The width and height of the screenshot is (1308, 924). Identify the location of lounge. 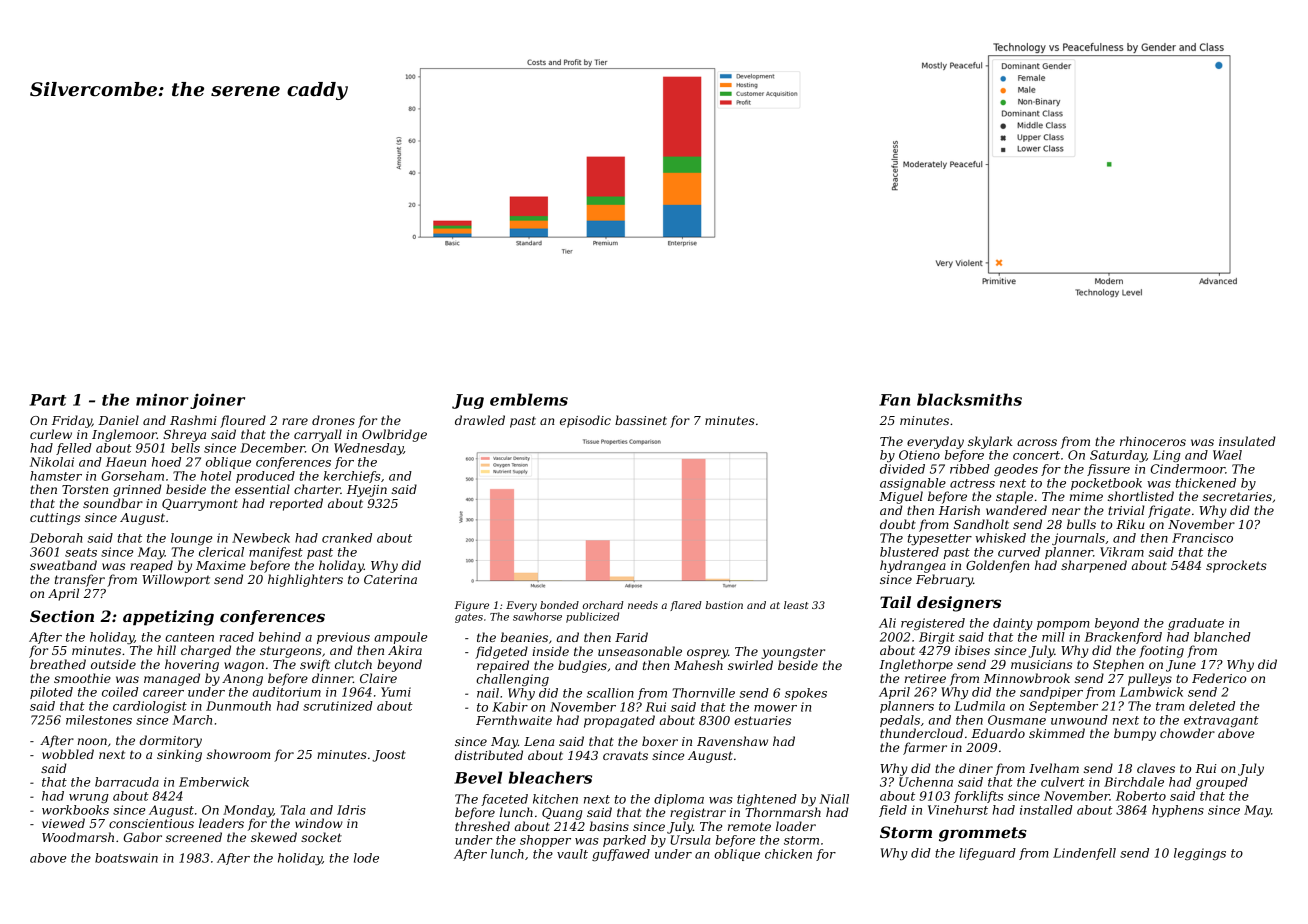
(191, 539).
